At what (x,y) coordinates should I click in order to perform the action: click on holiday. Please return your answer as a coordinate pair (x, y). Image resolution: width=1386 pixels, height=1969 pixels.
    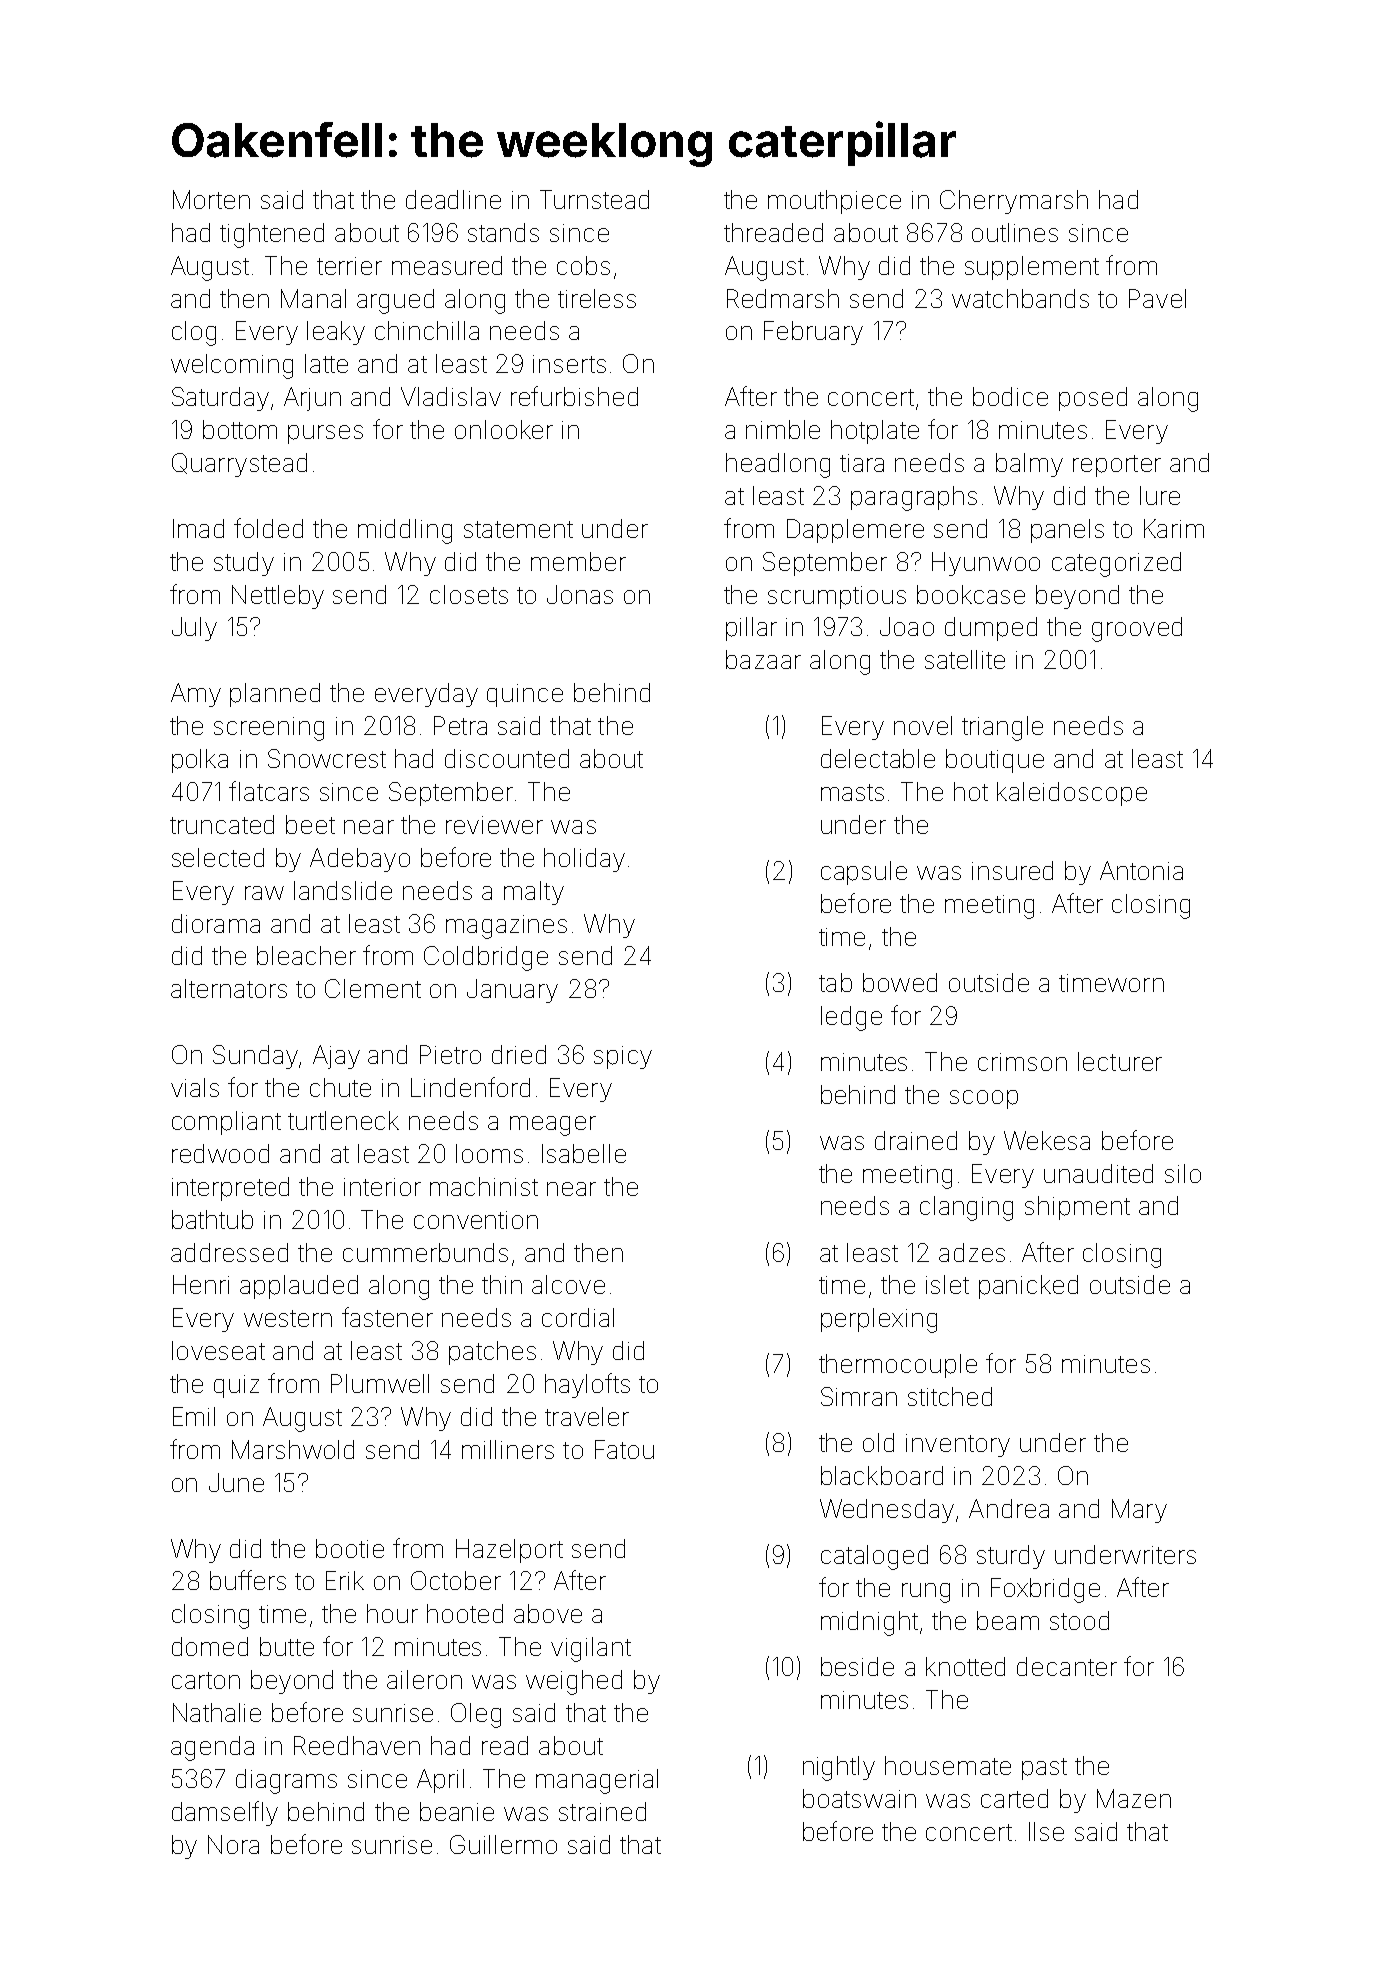
    Looking at the image, I should click on (584, 860).
